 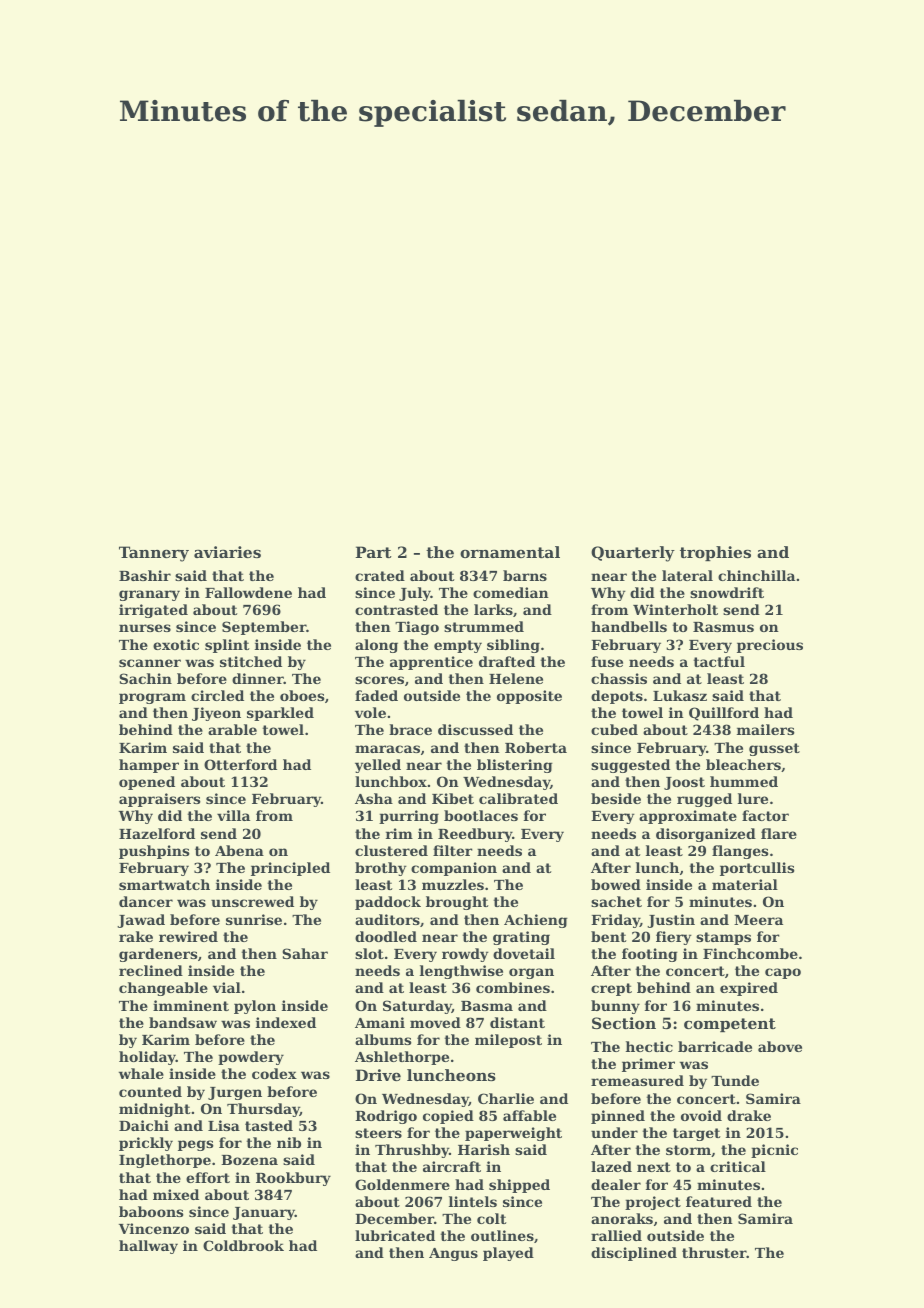 I want to click on villa, so click(x=233, y=815).
